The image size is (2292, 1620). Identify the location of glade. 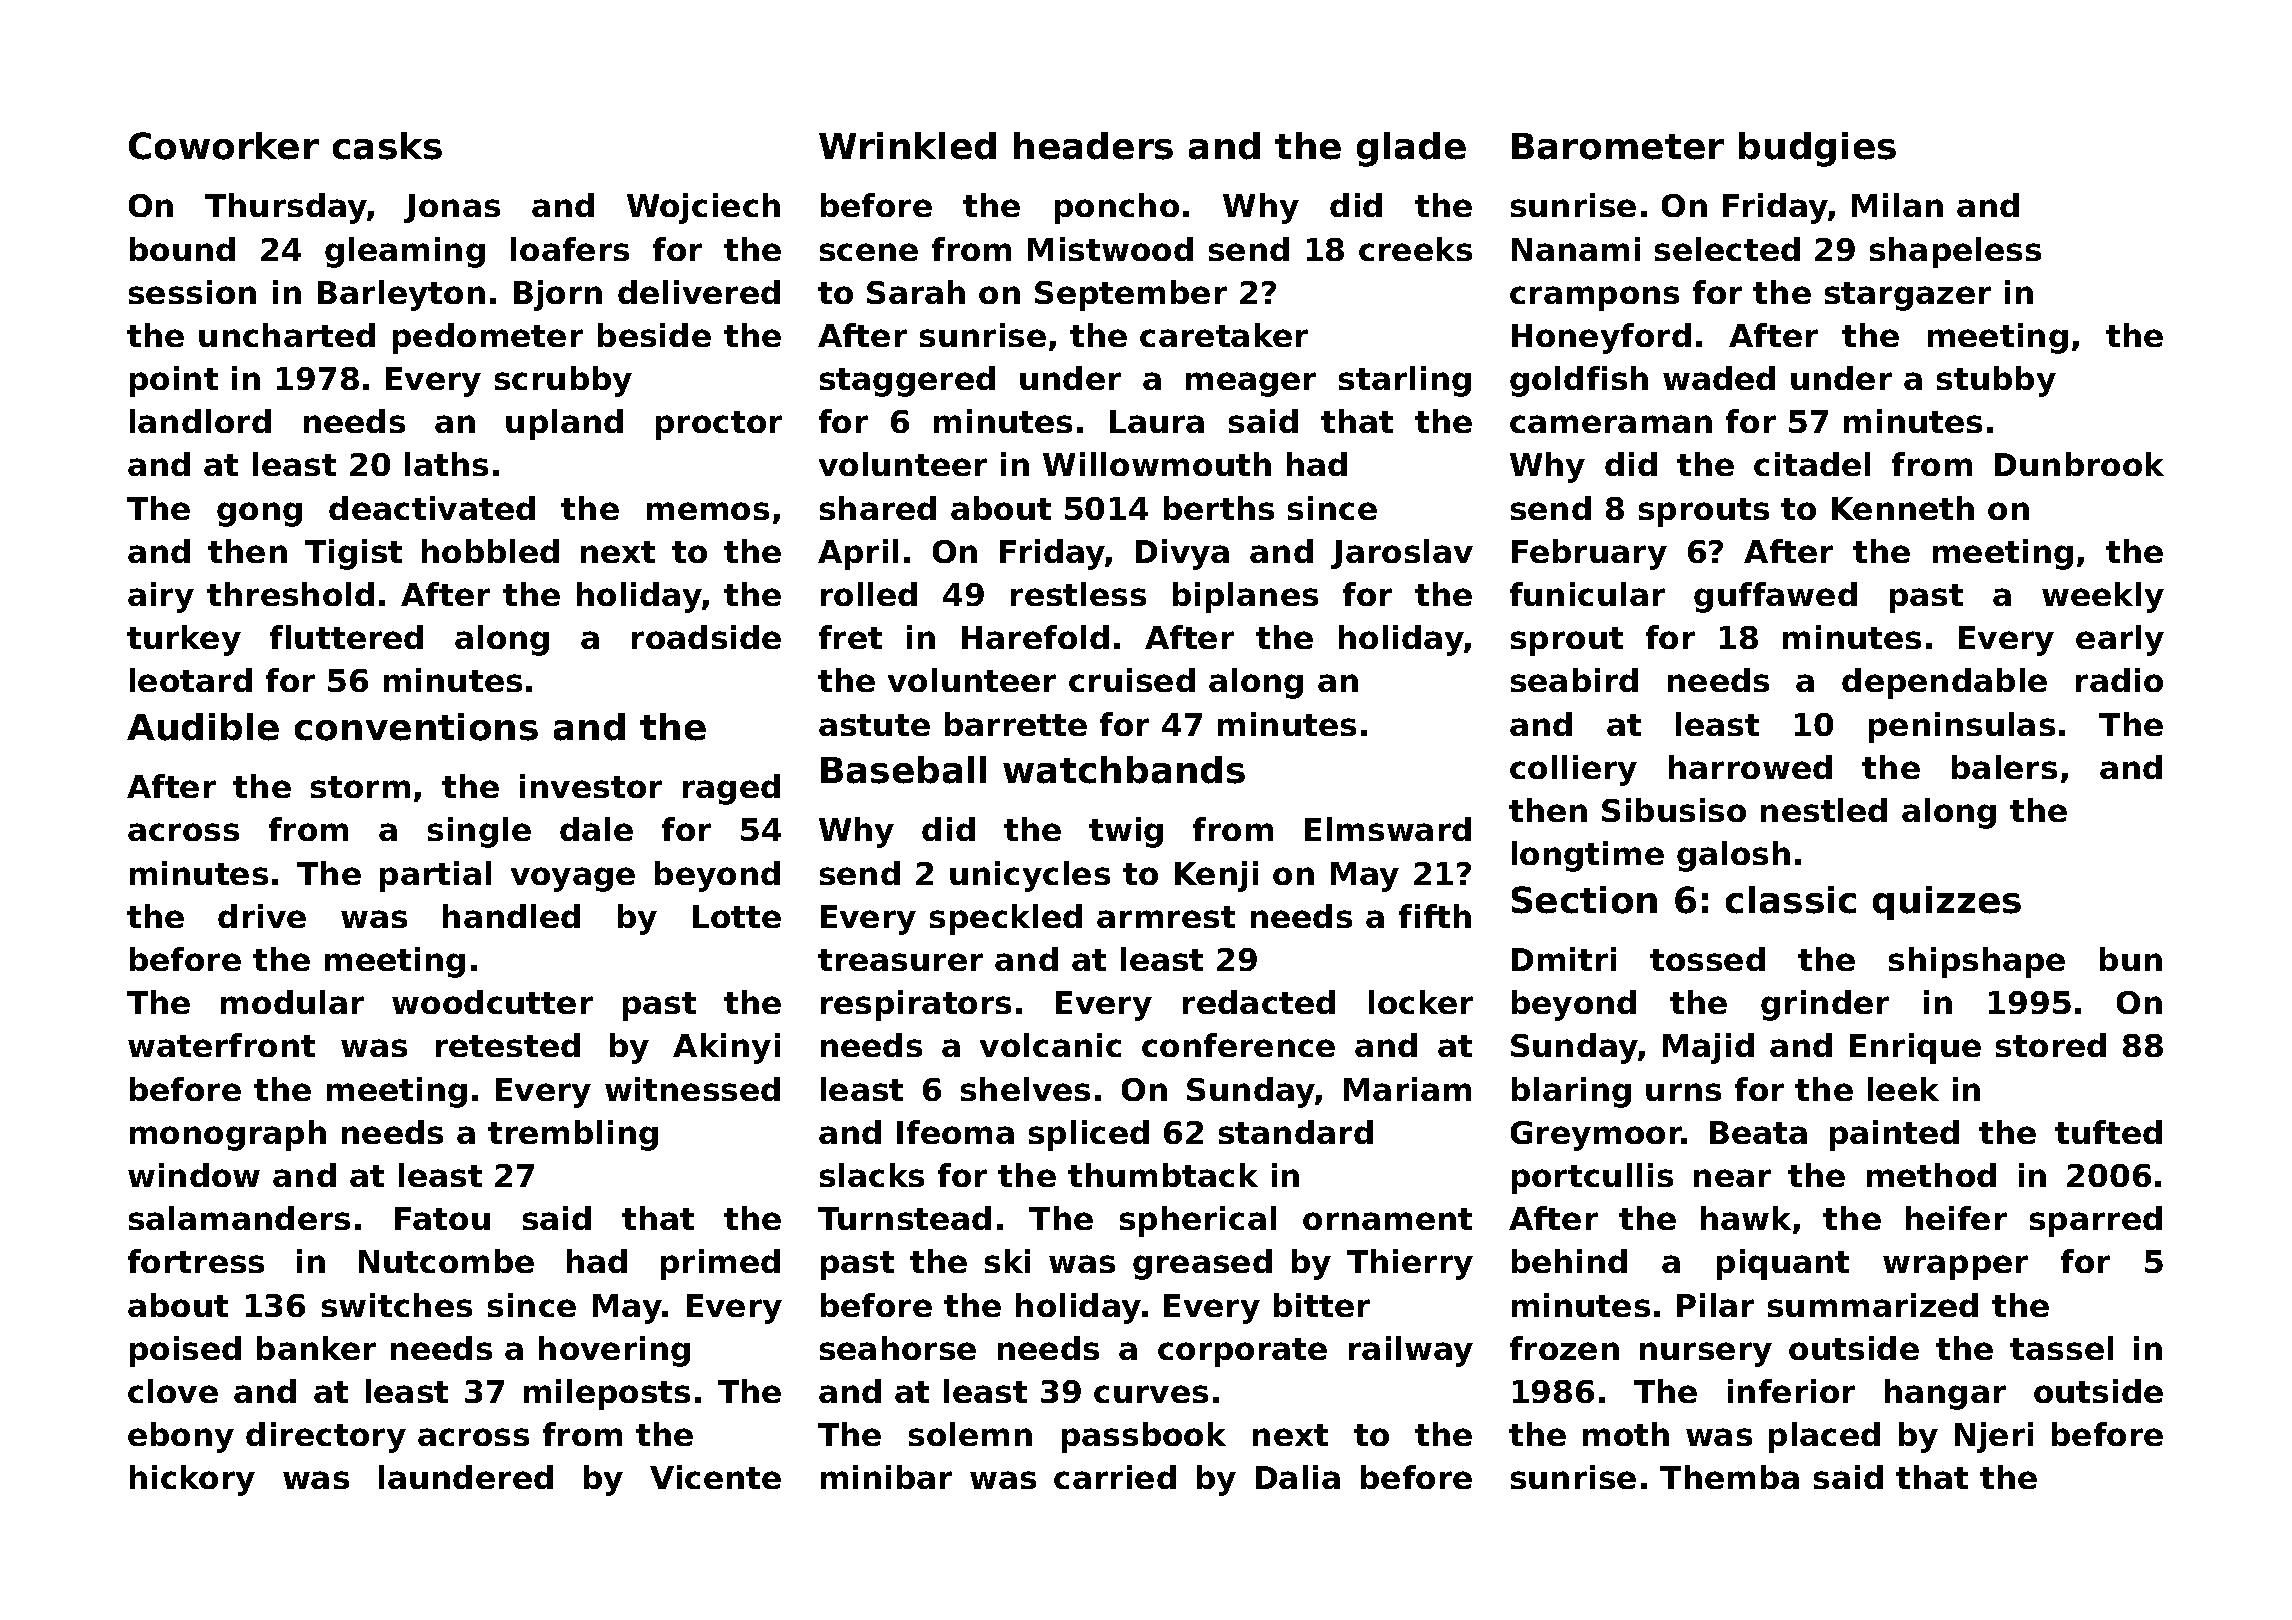
(1411, 149).
